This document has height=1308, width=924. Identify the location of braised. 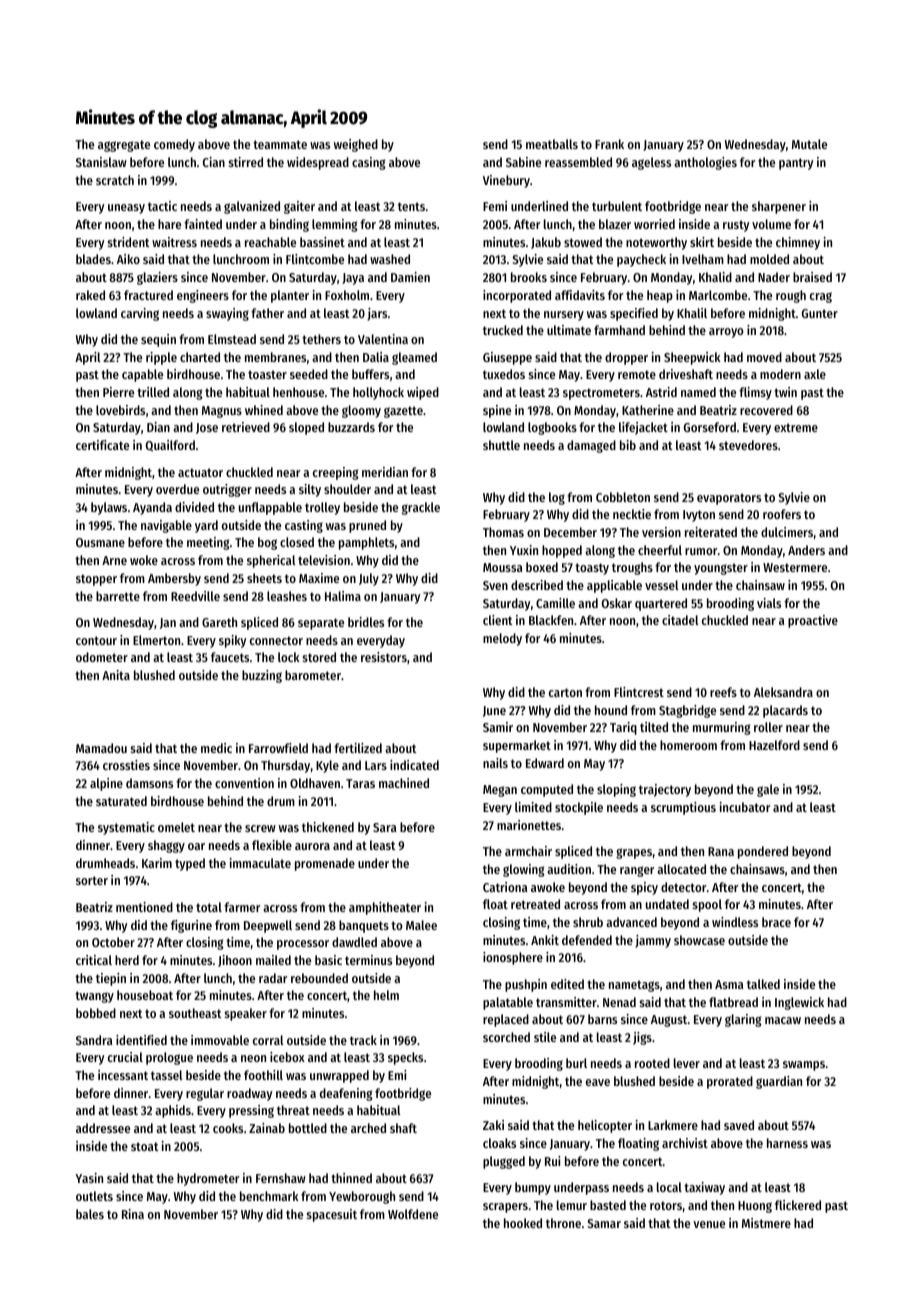
(812, 277).
